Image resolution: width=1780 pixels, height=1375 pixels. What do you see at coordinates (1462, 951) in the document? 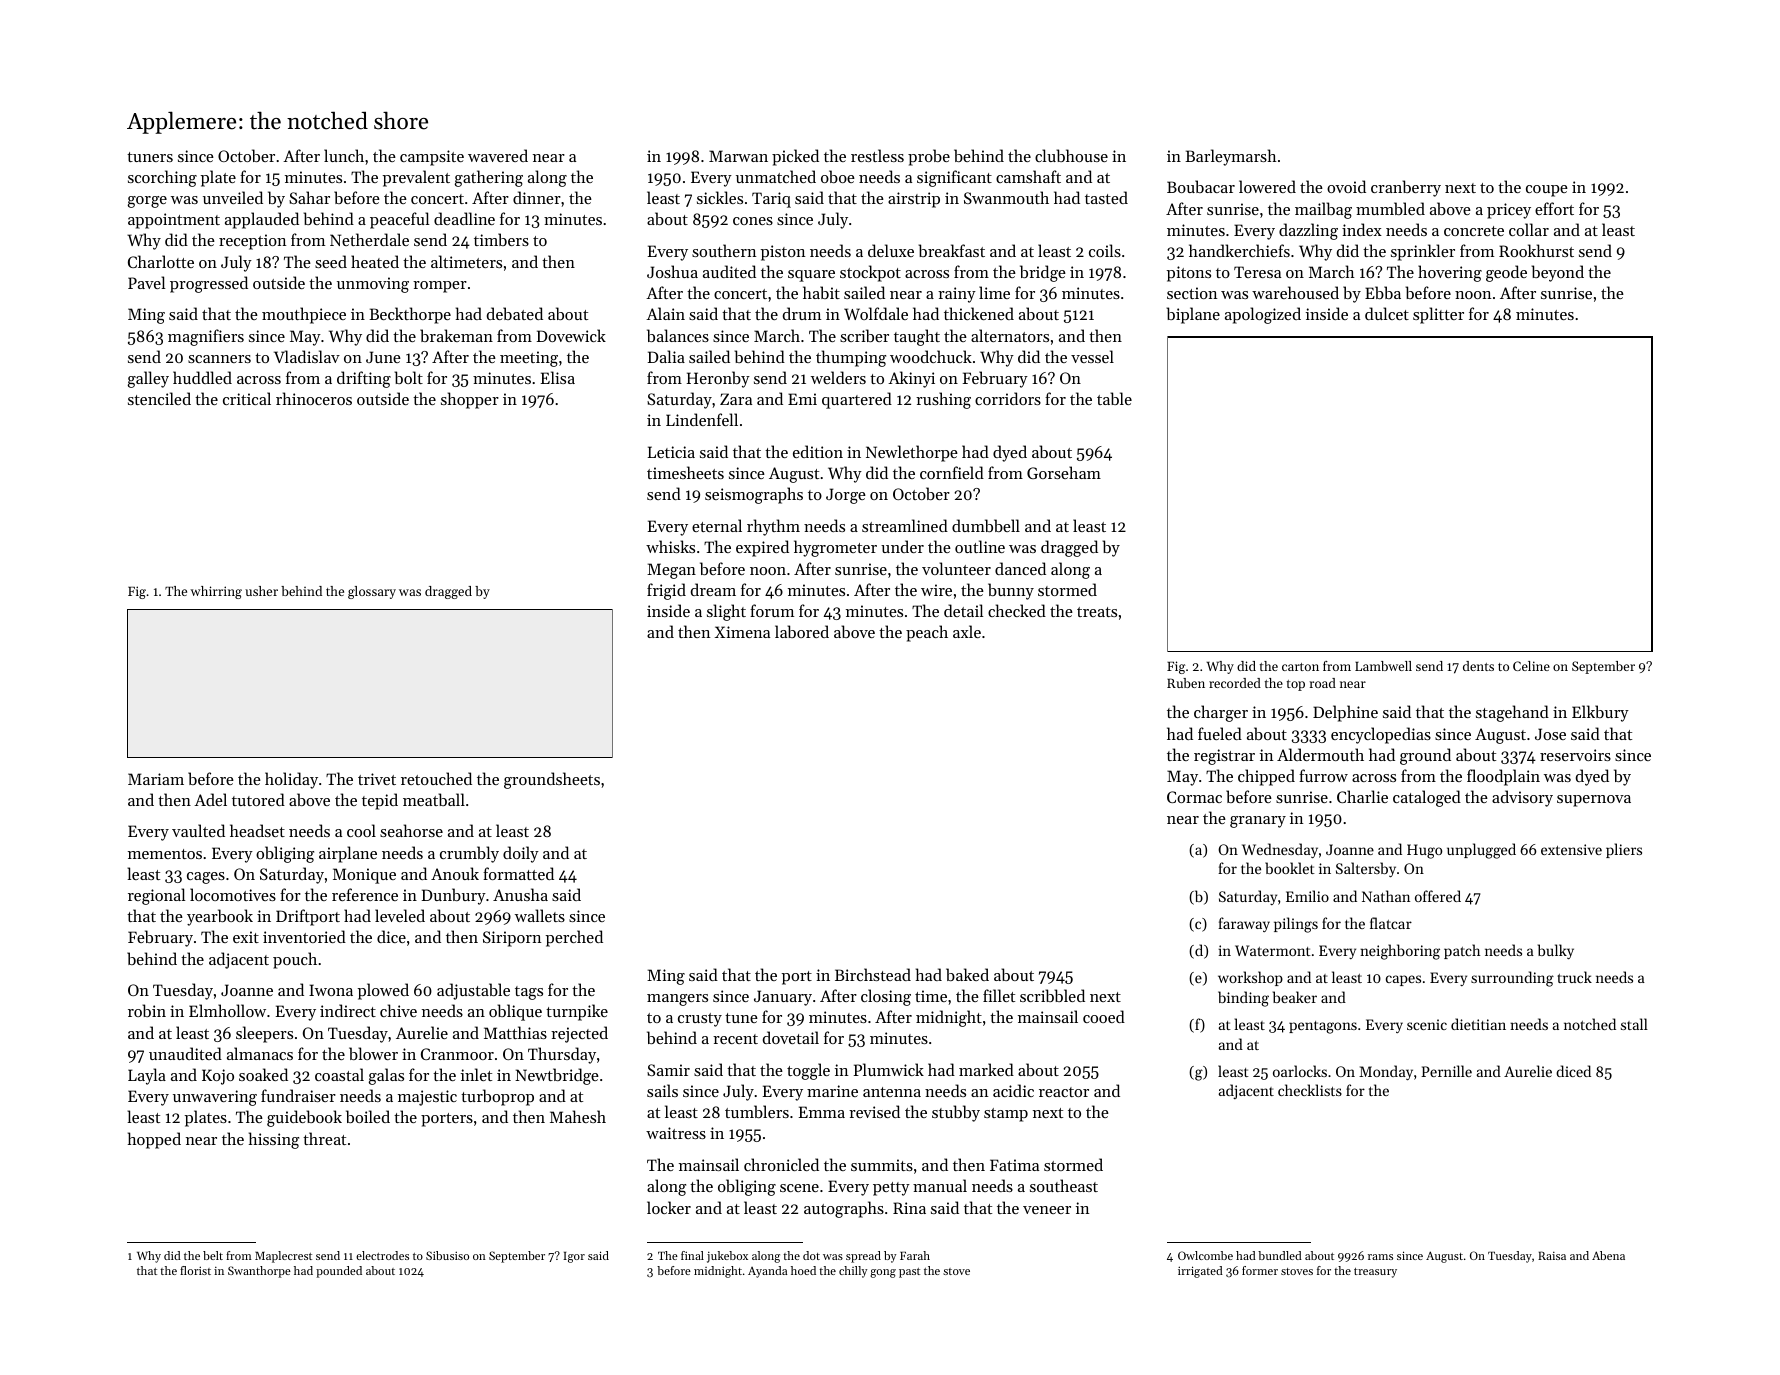
I see `patch` at bounding box center [1462, 951].
